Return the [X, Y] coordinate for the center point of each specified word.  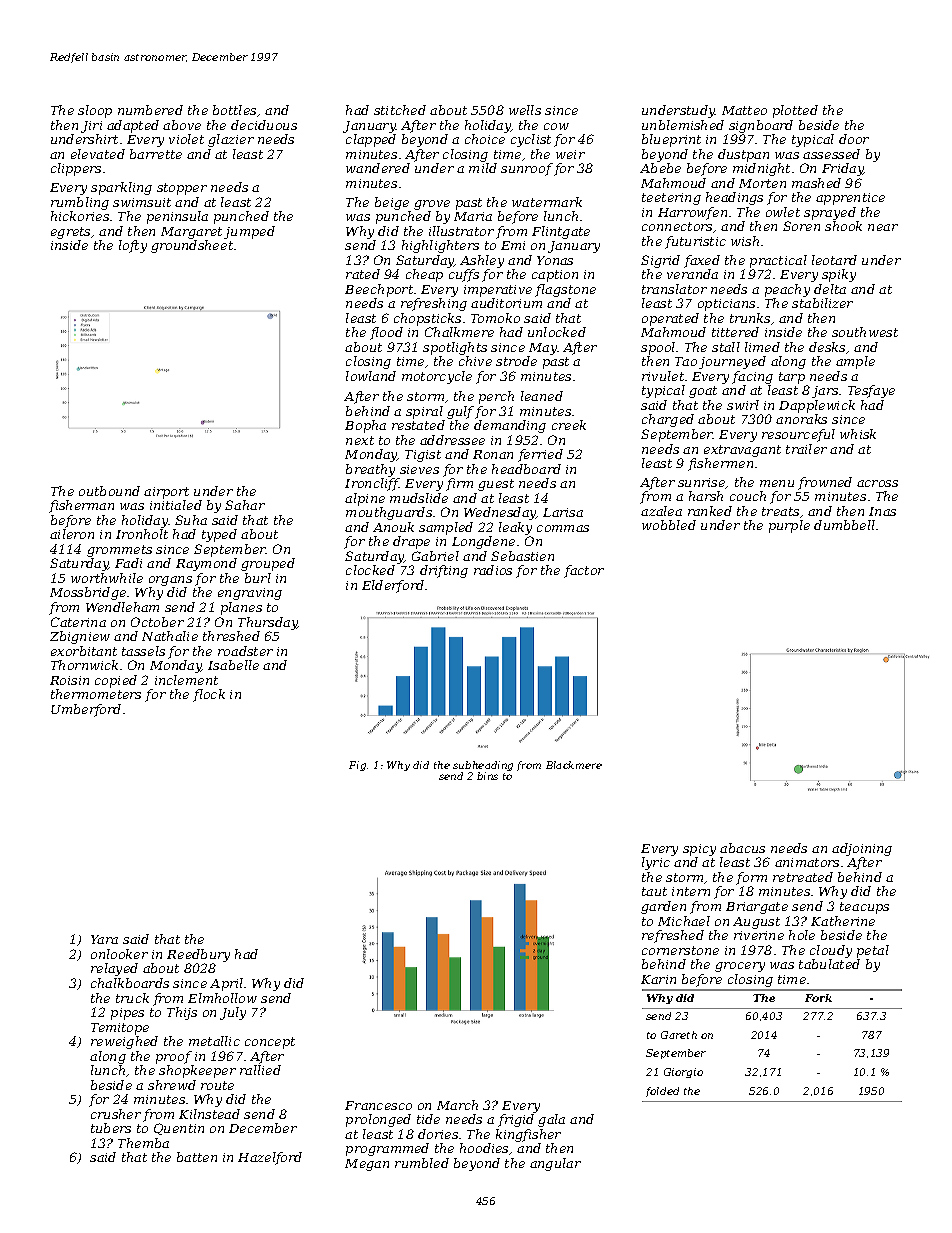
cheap [424, 275]
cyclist [531, 140]
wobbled [669, 525]
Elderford [393, 586]
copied [116, 681]
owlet [783, 212]
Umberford [86, 710]
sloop [95, 111]
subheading [483, 766]
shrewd [172, 1085]
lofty [133, 246]
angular [555, 1164]
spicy [699, 850]
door [854, 139]
